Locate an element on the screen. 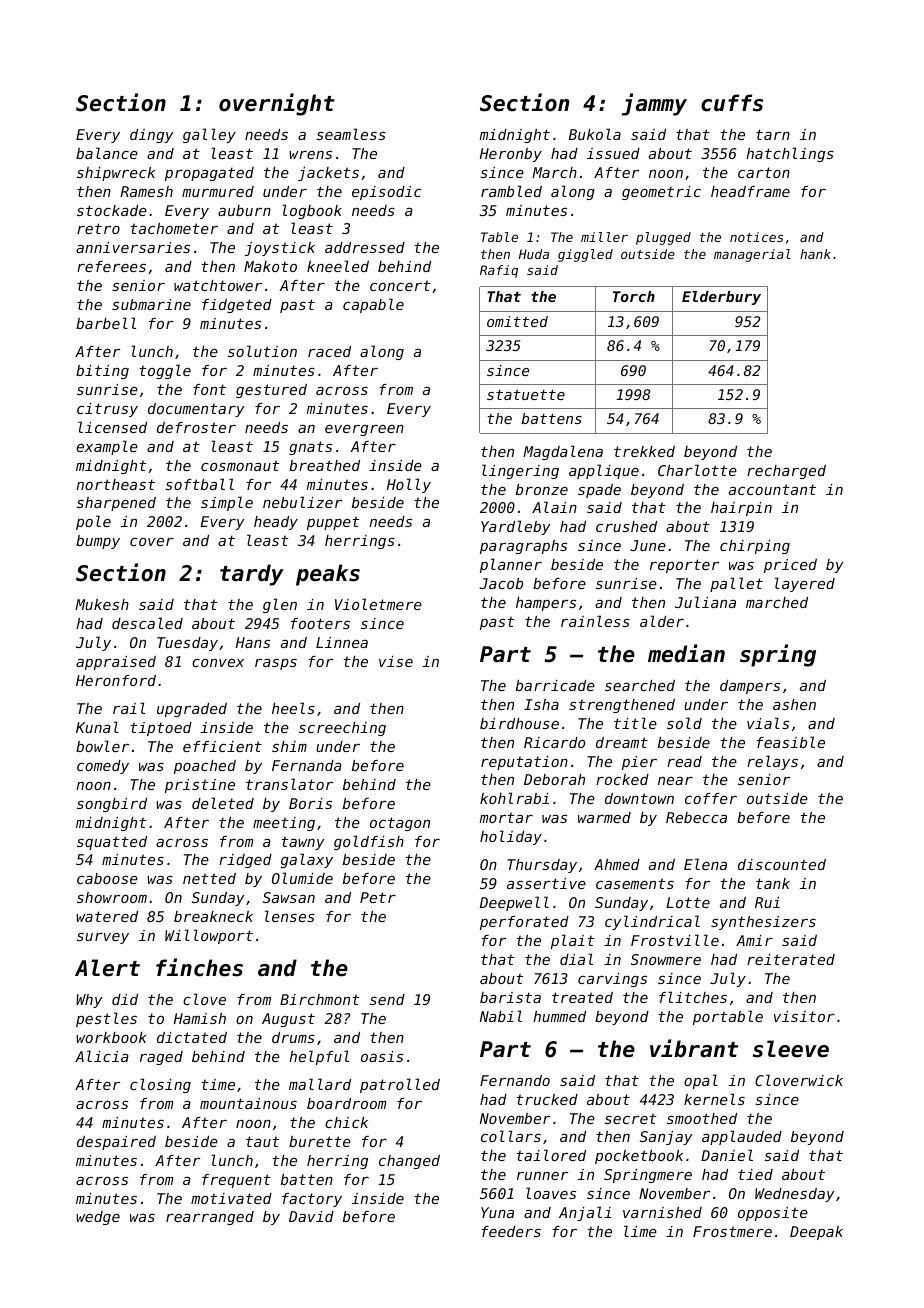 This screenshot has height=1308, width=924. ashen is located at coordinates (794, 704).
